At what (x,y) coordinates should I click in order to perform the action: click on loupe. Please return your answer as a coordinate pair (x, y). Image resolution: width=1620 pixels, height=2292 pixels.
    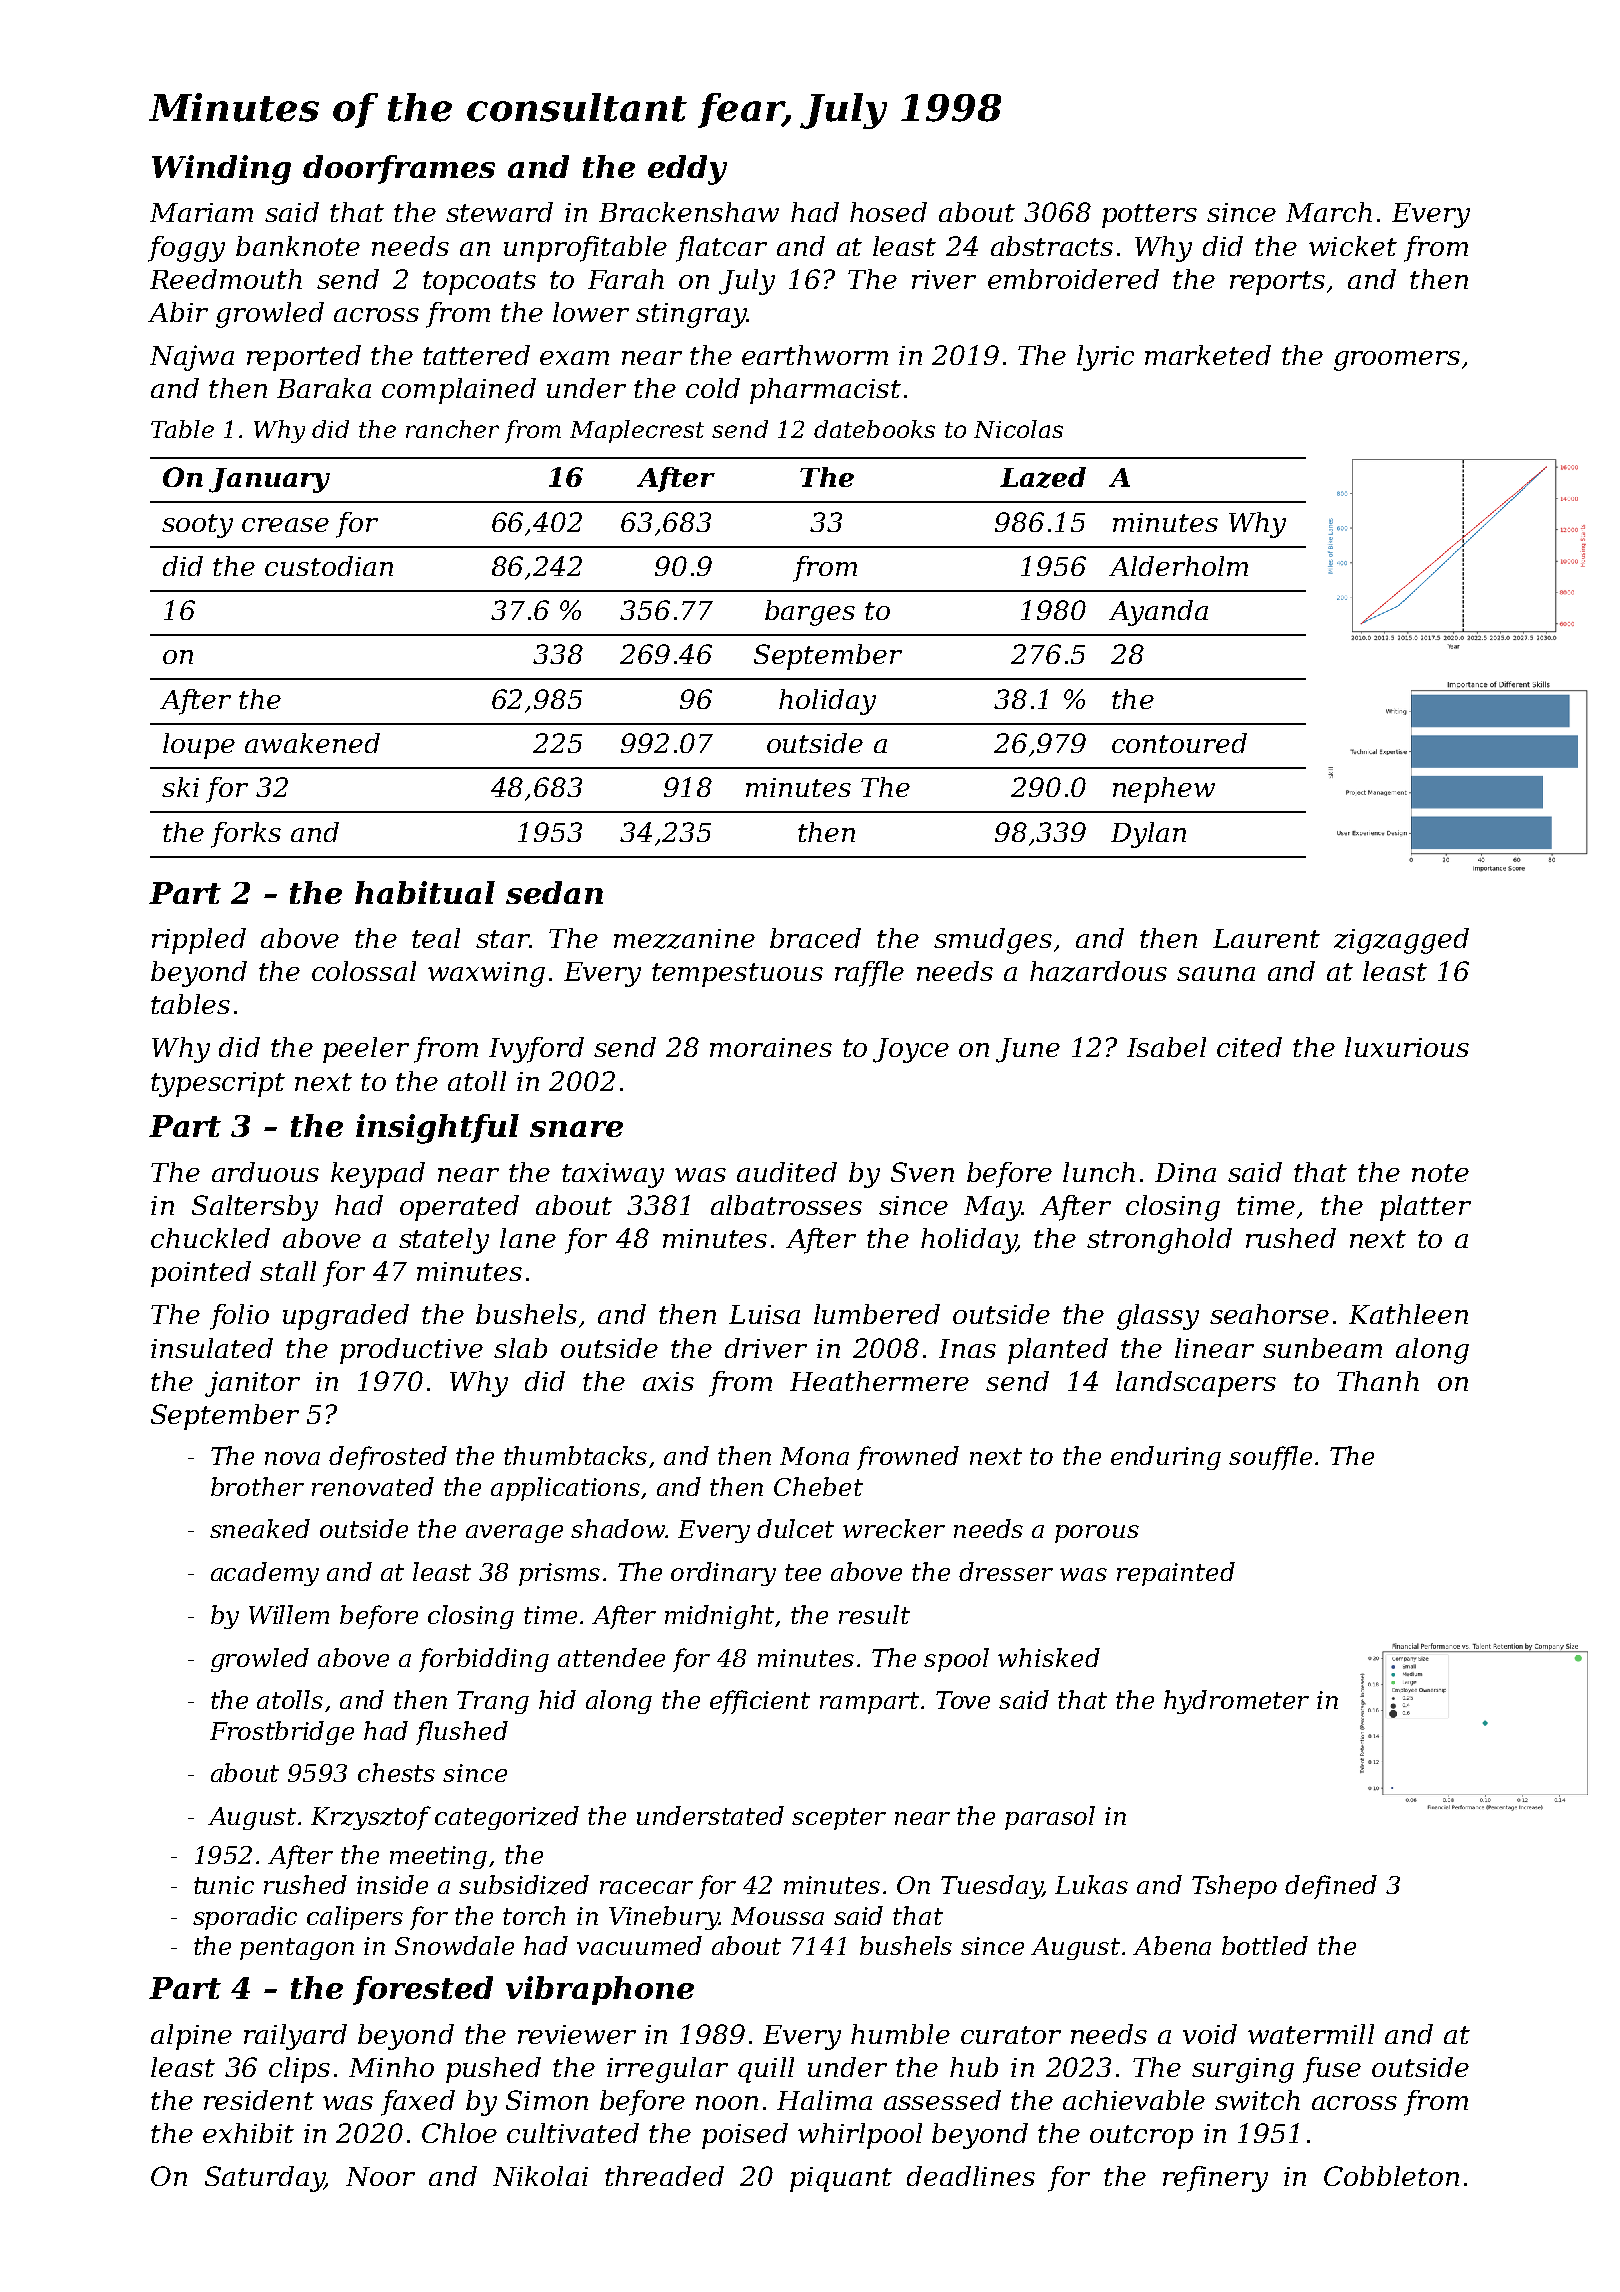
    Looking at the image, I should click on (199, 746).
